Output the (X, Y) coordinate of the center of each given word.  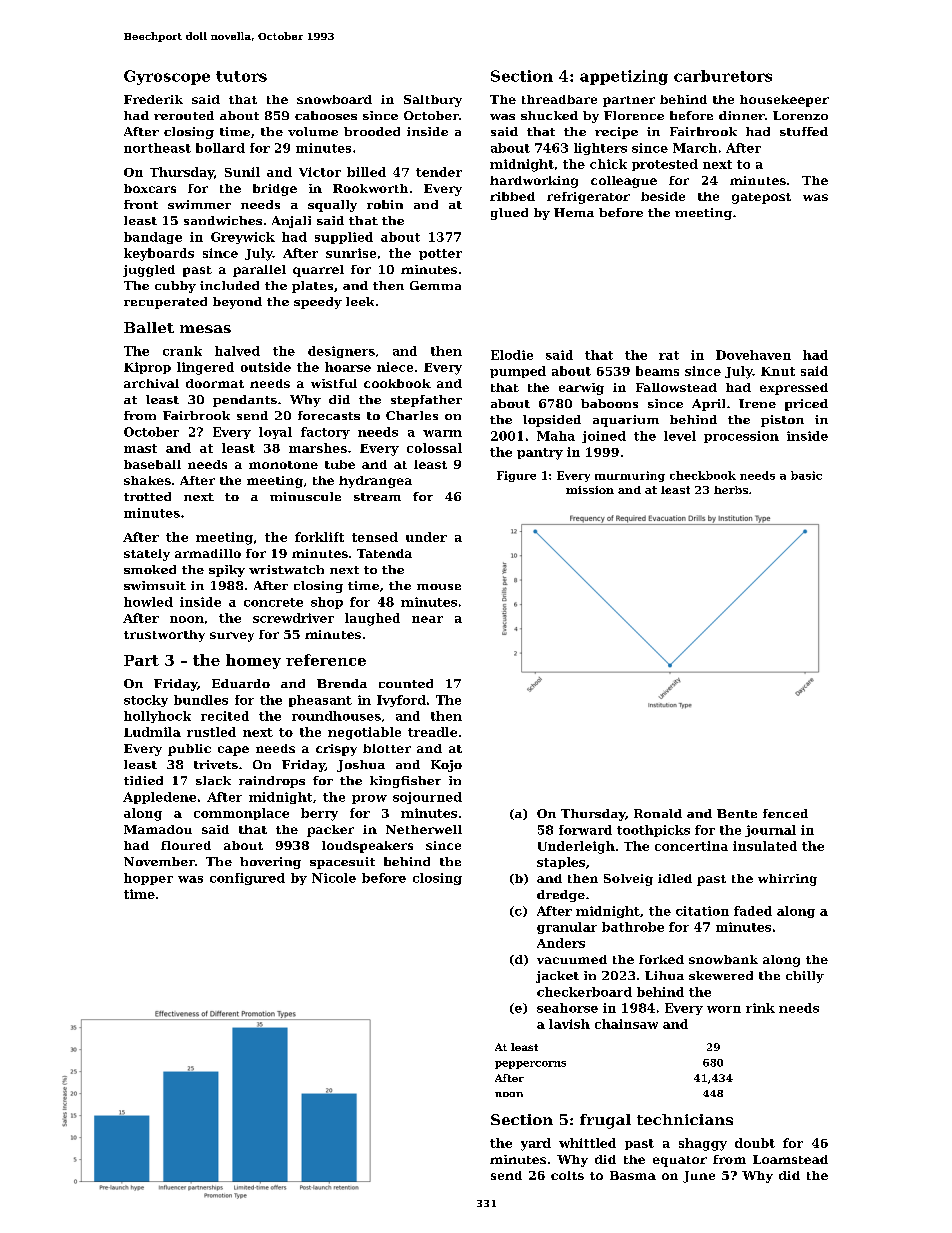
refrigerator (588, 198)
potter (440, 254)
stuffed (804, 131)
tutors (241, 76)
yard (536, 1144)
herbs (731, 490)
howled (148, 602)
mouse (439, 587)
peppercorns (530, 1065)
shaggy (703, 1144)
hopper (148, 879)
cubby (175, 287)
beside (663, 196)
